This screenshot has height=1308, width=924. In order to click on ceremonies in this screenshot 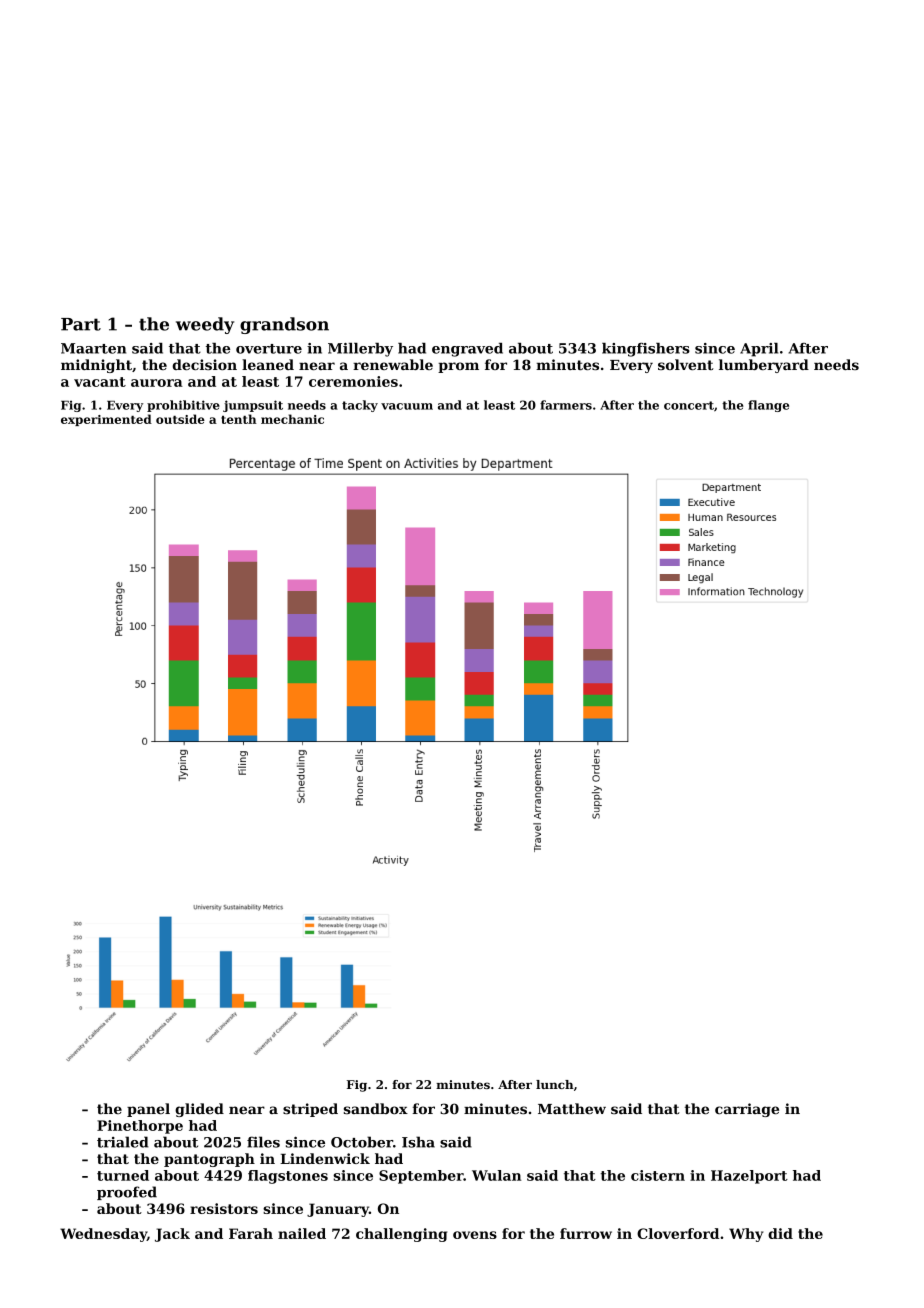, I will do `click(353, 381)`.
